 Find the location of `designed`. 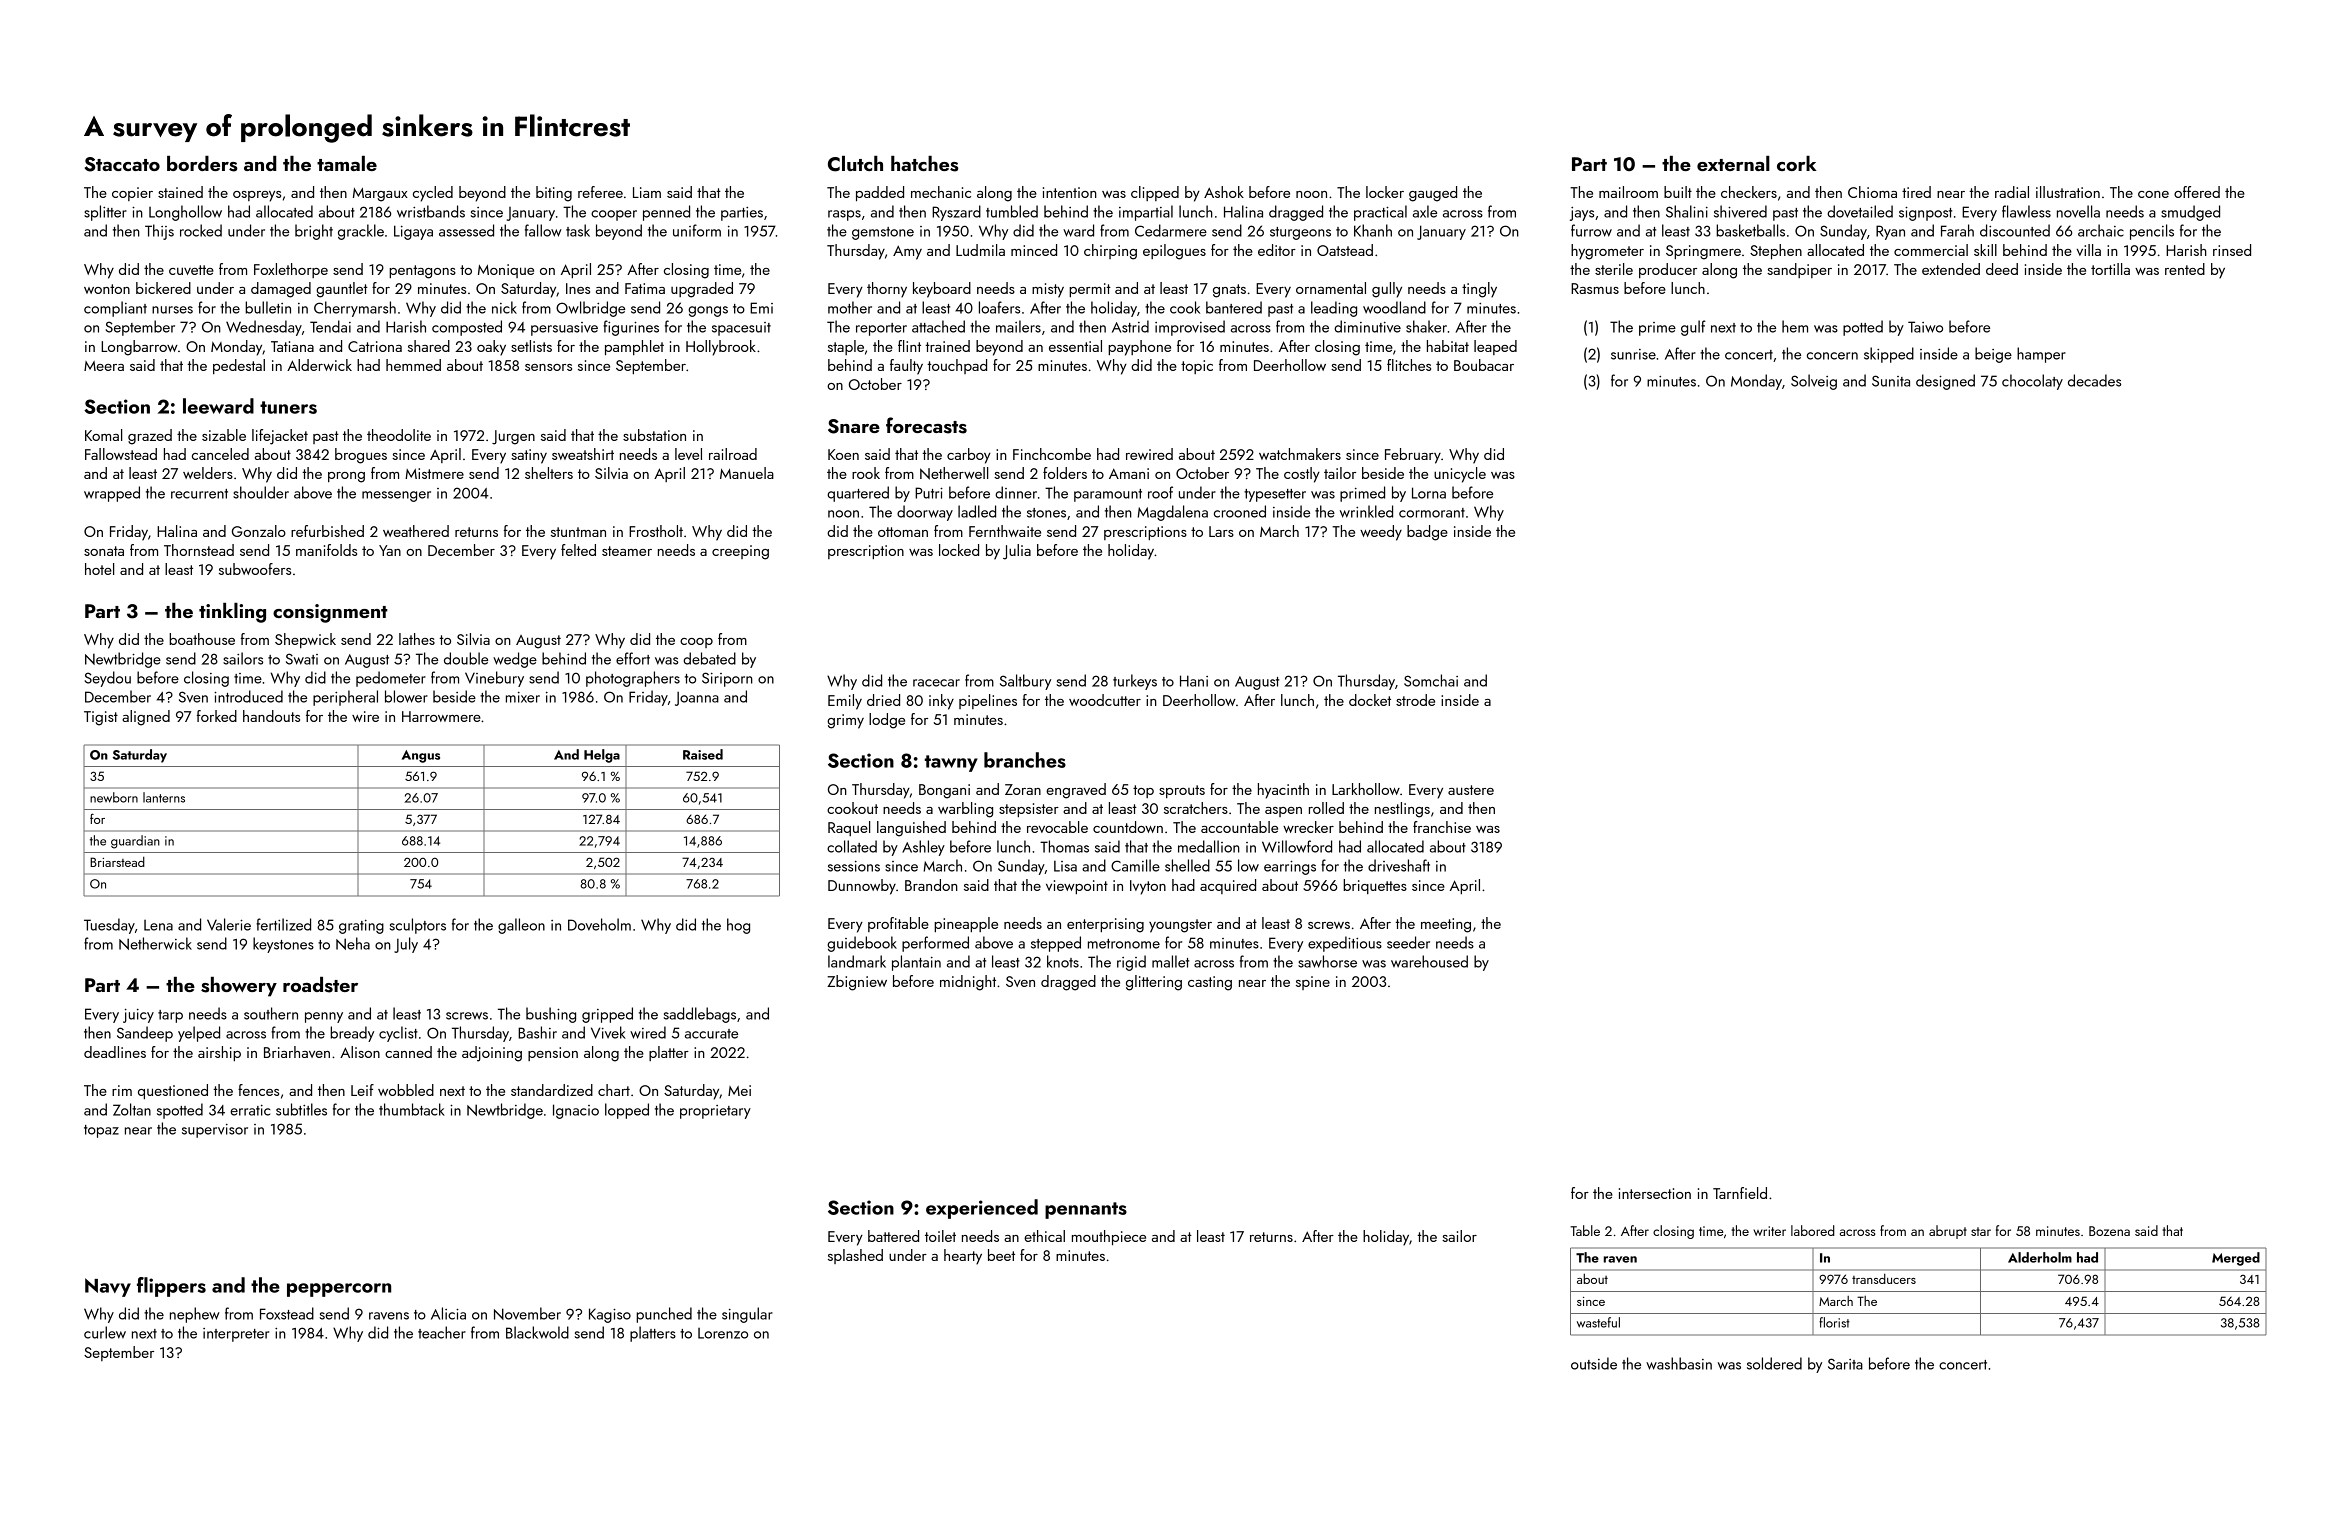

designed is located at coordinates (1945, 382).
